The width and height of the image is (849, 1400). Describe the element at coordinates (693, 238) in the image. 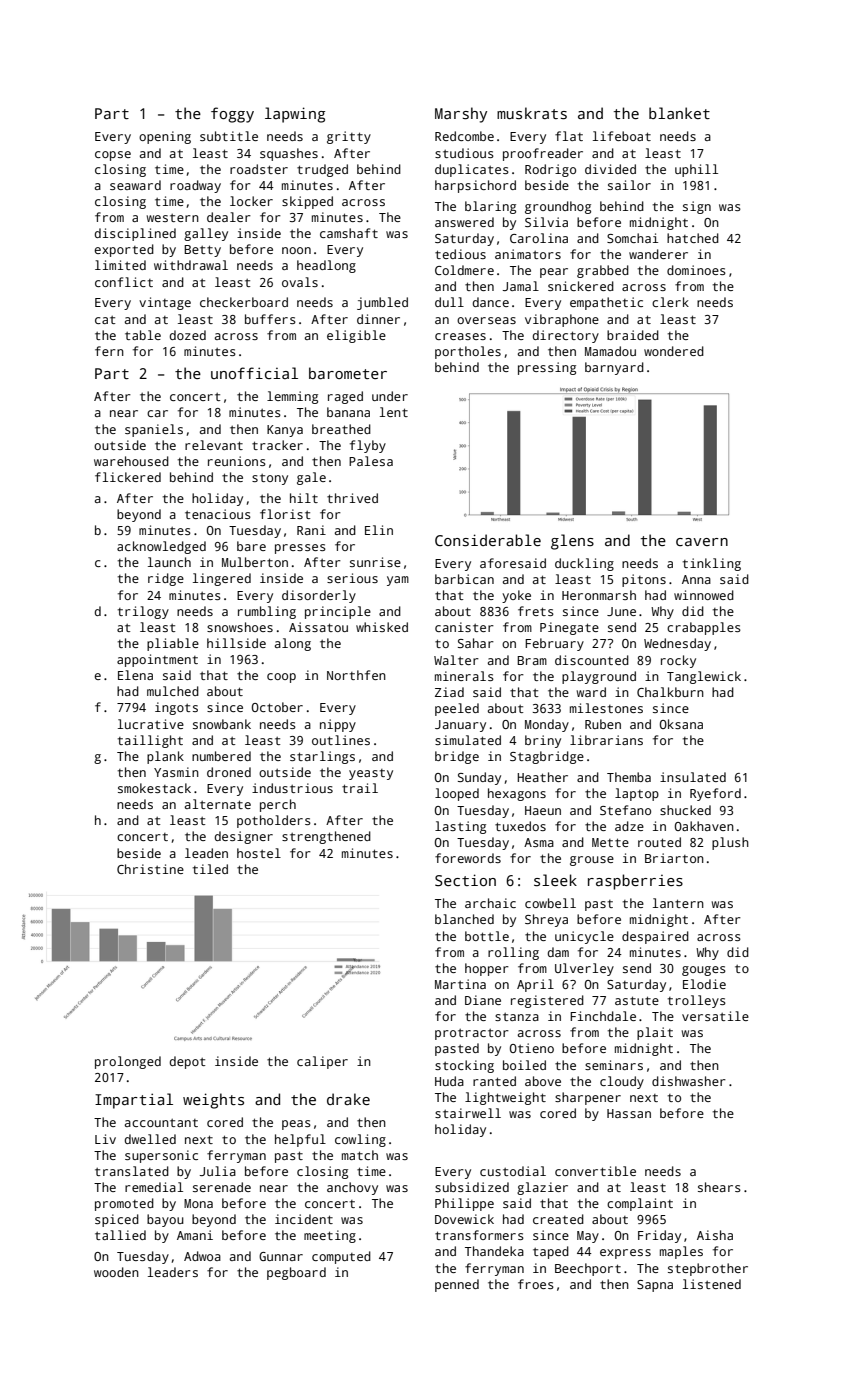

I see `hatched` at that location.
